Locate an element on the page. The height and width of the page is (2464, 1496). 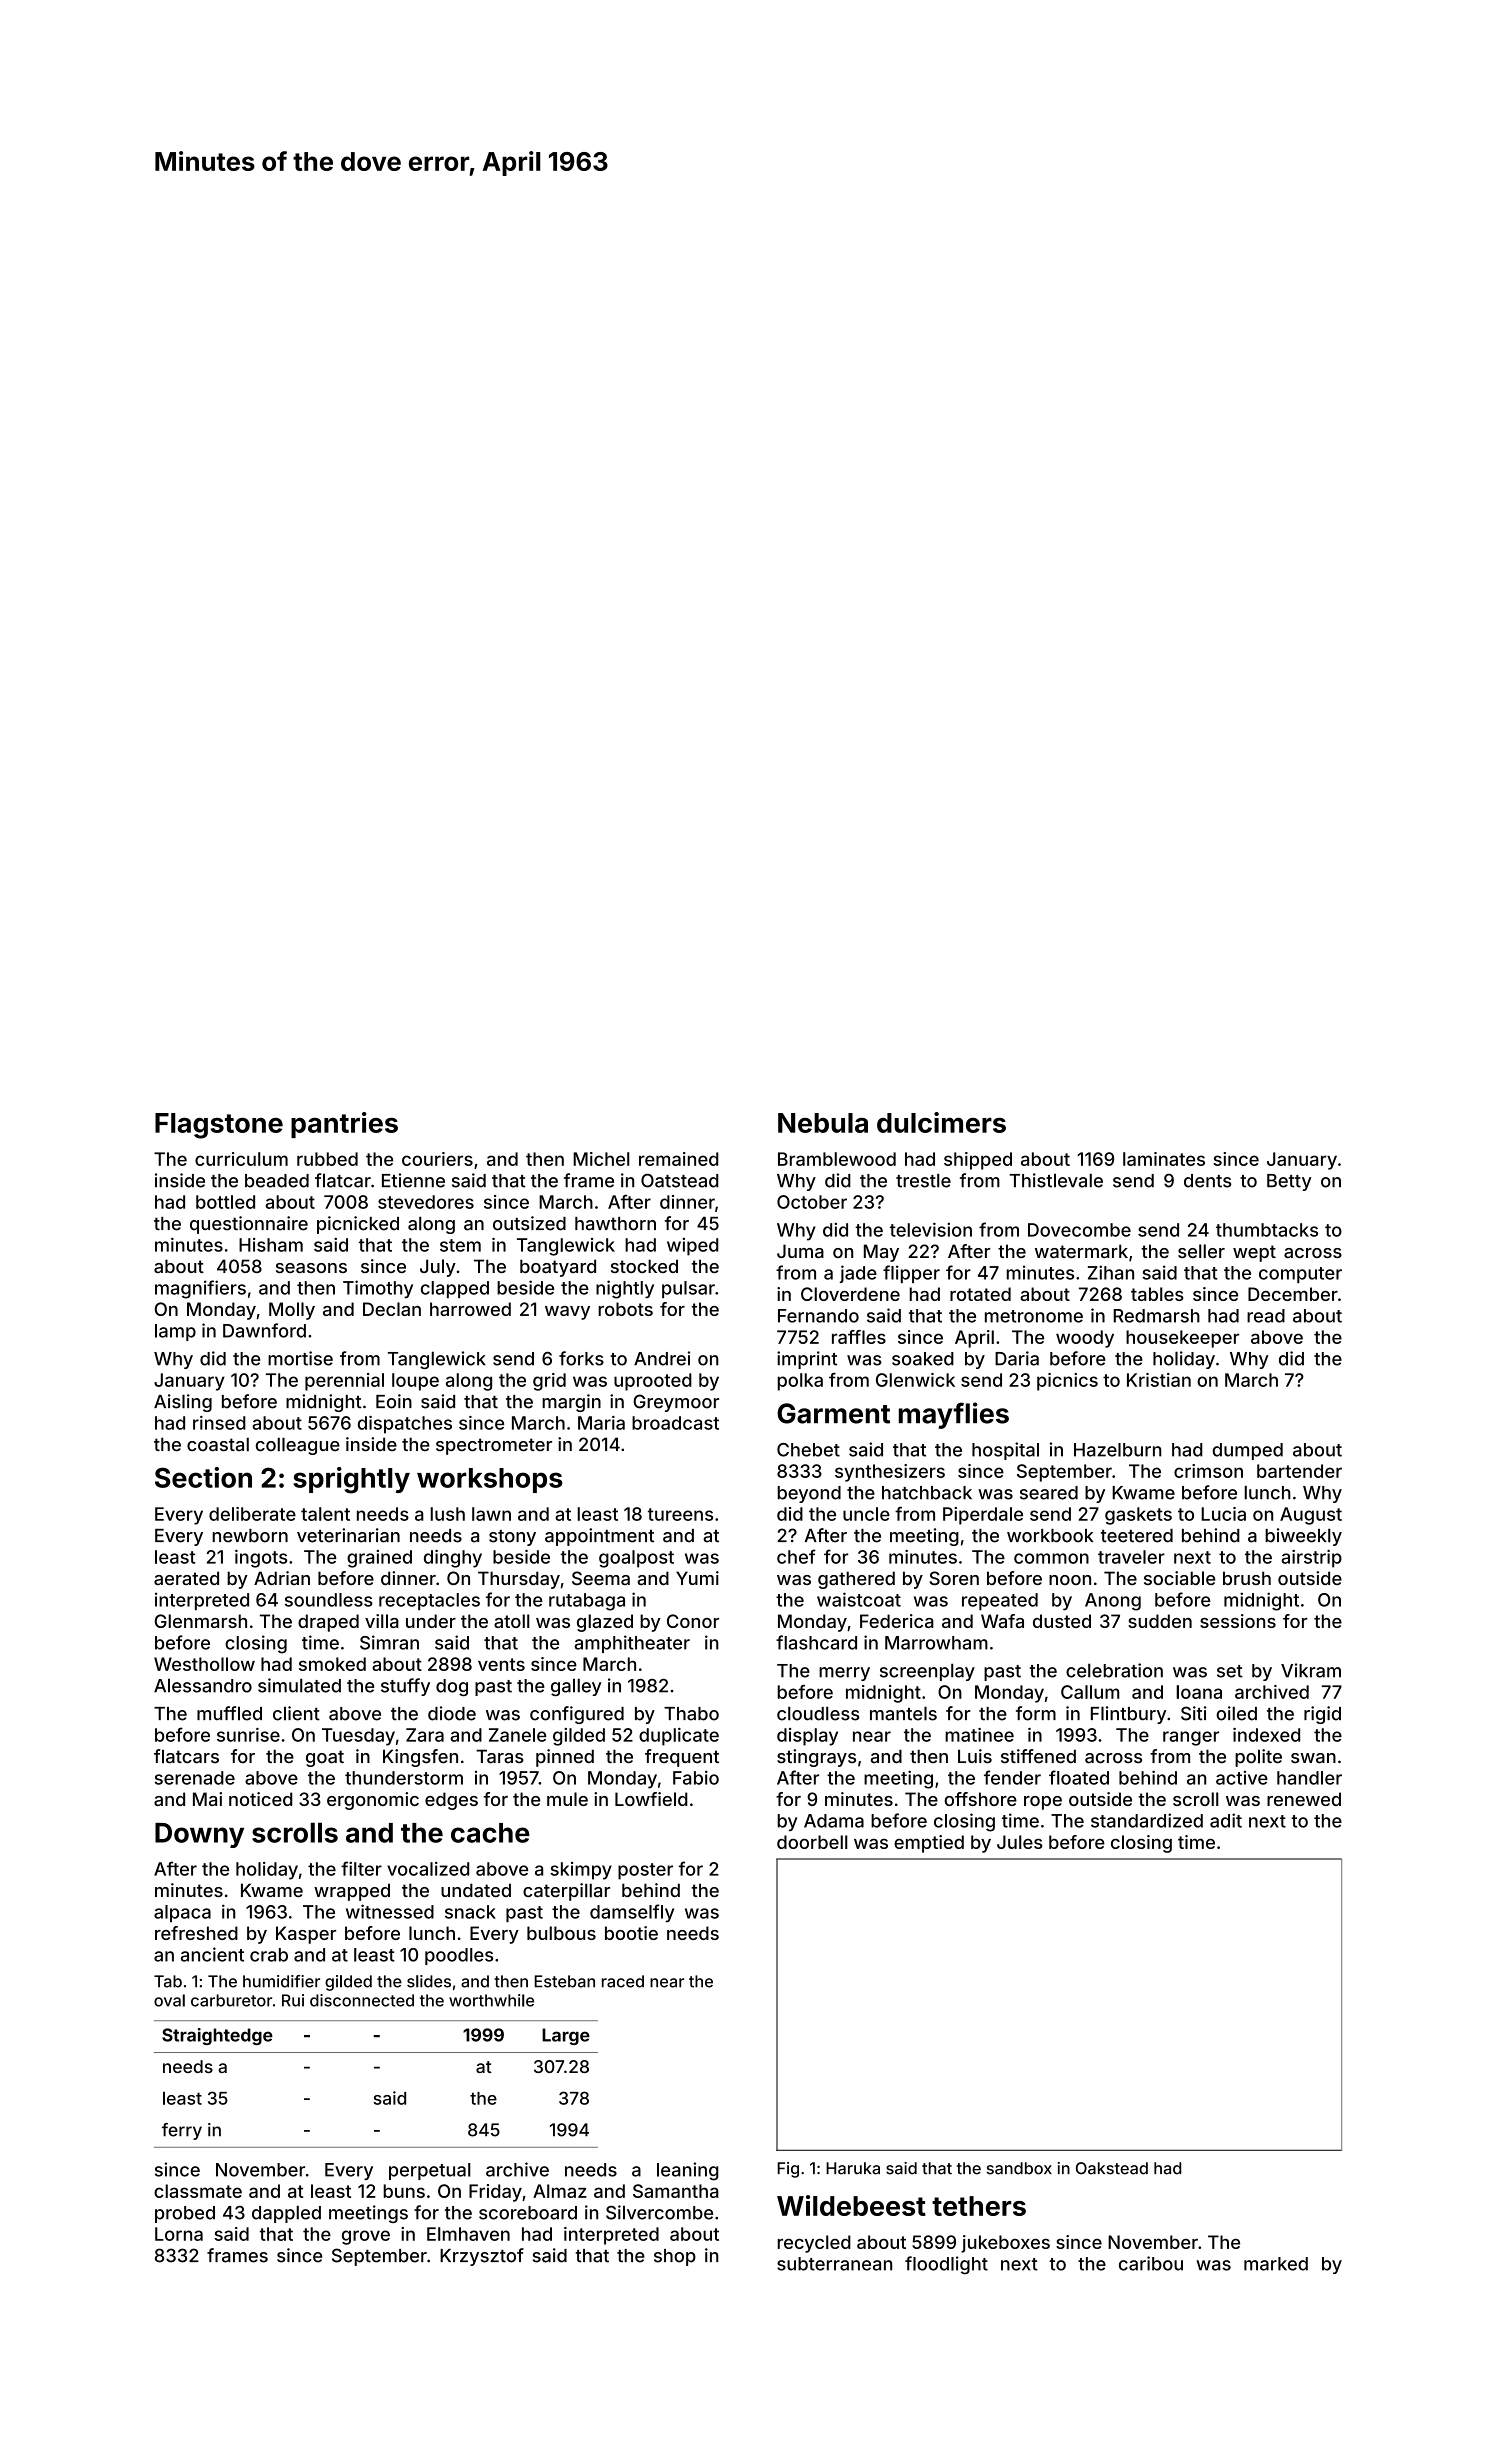
Redmarsh is located at coordinates (1157, 1316).
